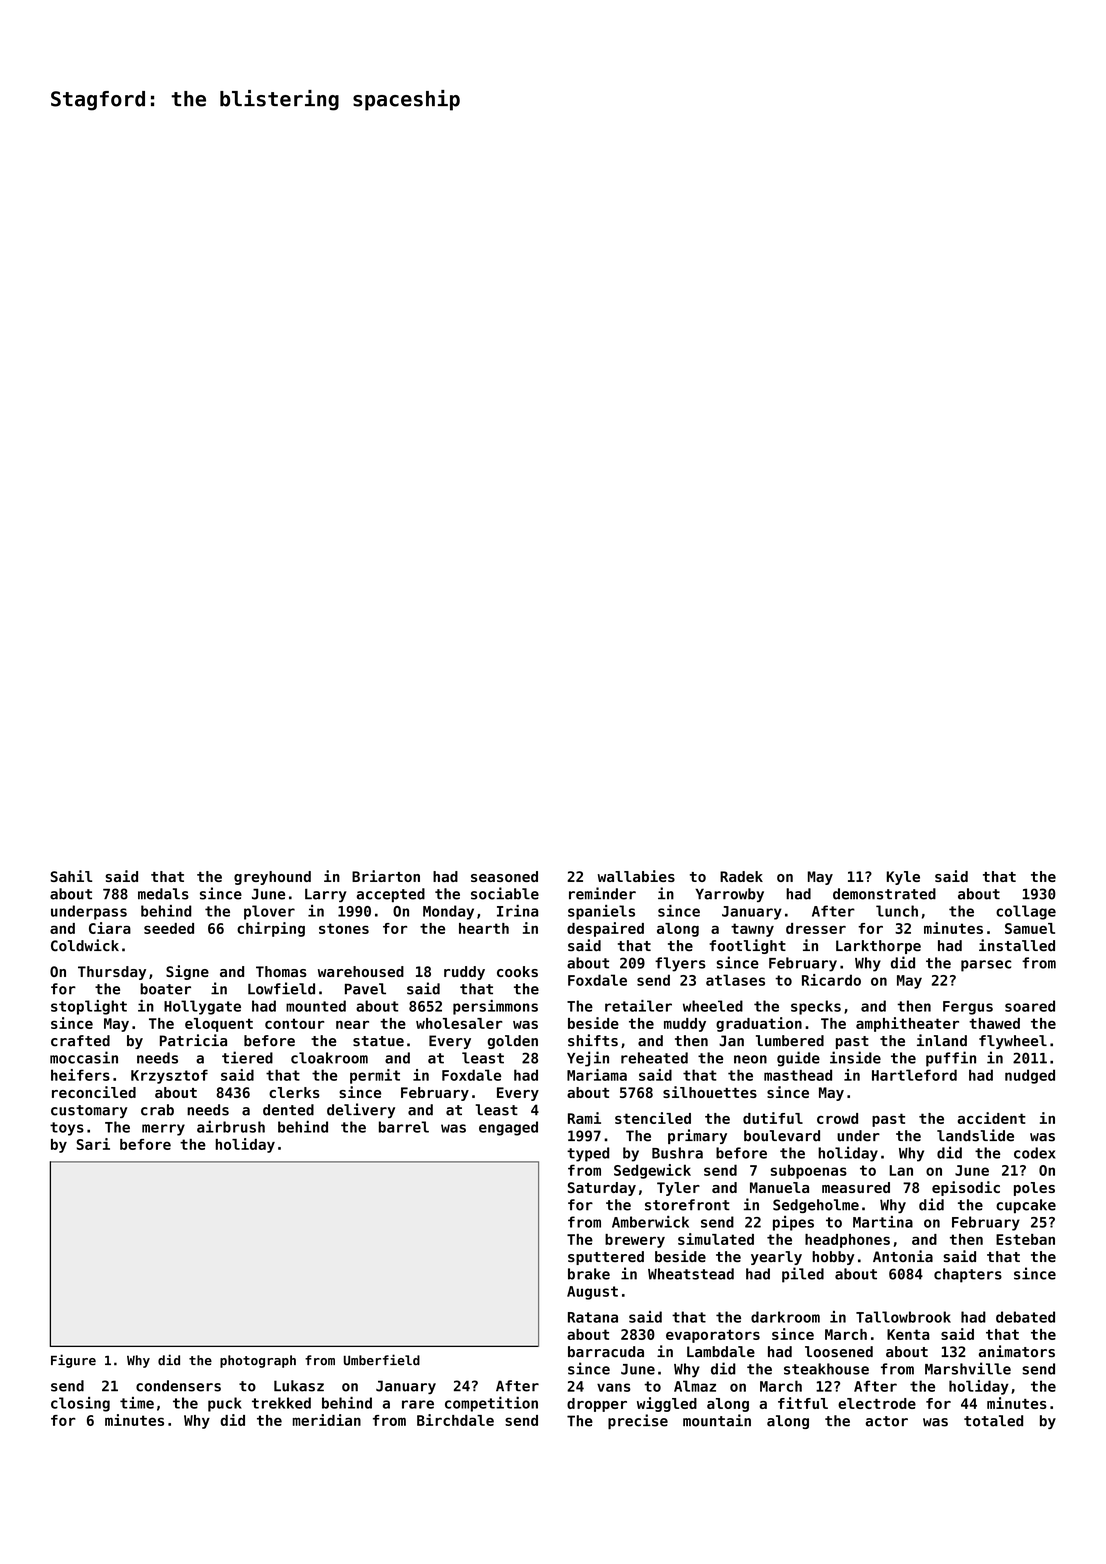  What do you see at coordinates (271, 929) in the screenshot?
I see `chirping` at bounding box center [271, 929].
